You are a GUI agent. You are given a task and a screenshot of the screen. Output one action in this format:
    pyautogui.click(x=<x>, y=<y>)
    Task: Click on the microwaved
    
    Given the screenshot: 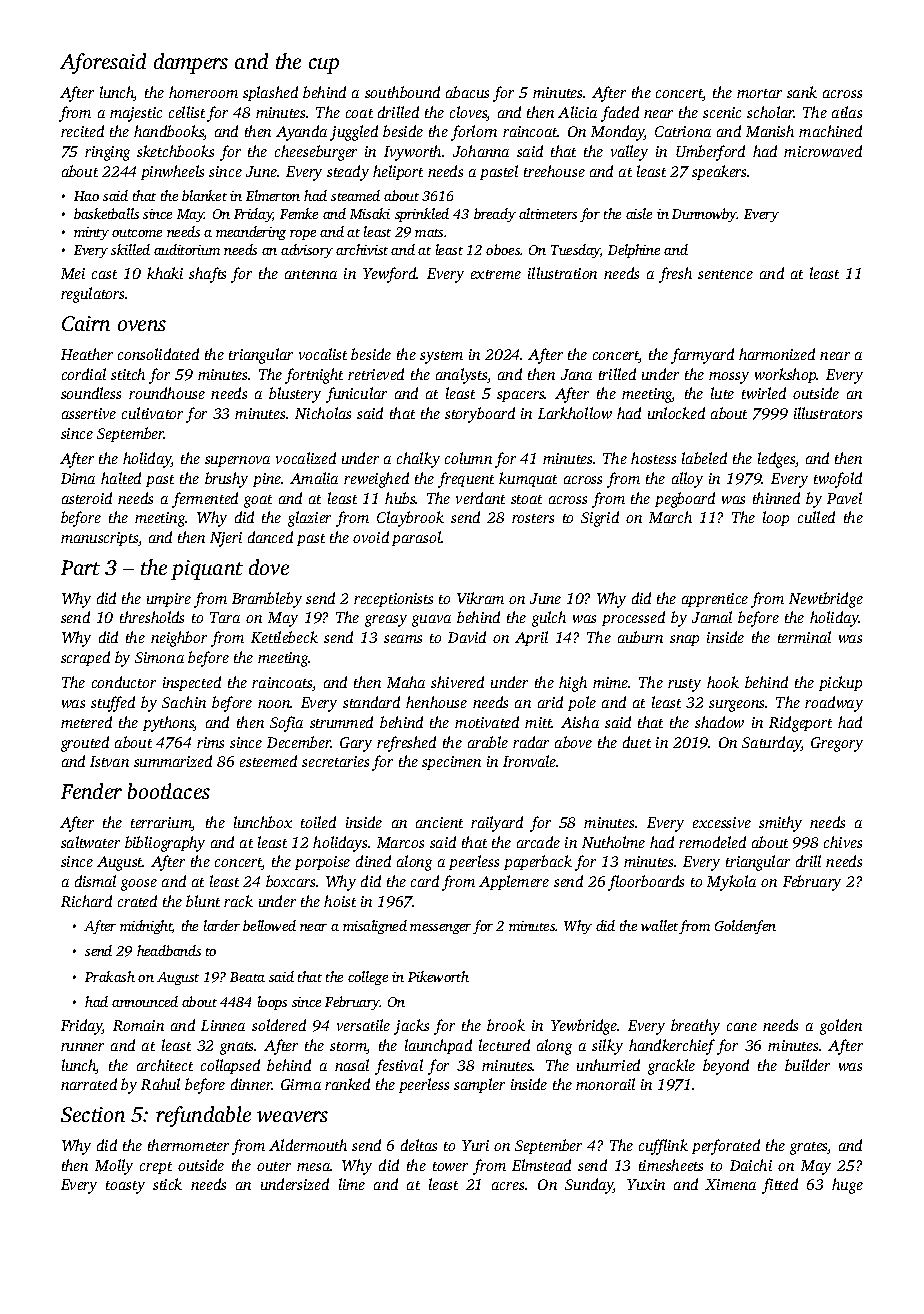 What is the action you would take?
    pyautogui.click(x=823, y=151)
